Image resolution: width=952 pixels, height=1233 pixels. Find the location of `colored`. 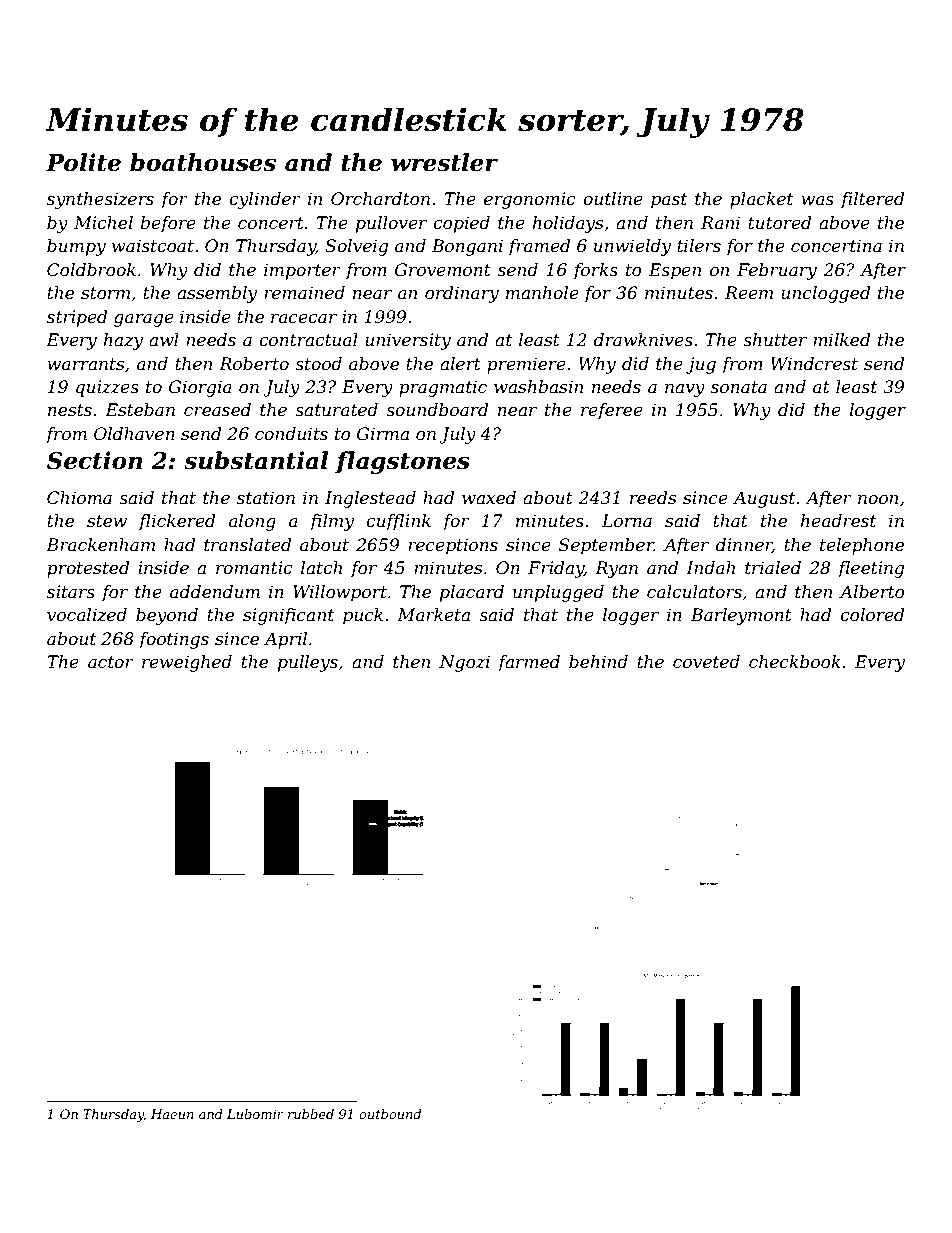

colored is located at coordinates (872, 615).
